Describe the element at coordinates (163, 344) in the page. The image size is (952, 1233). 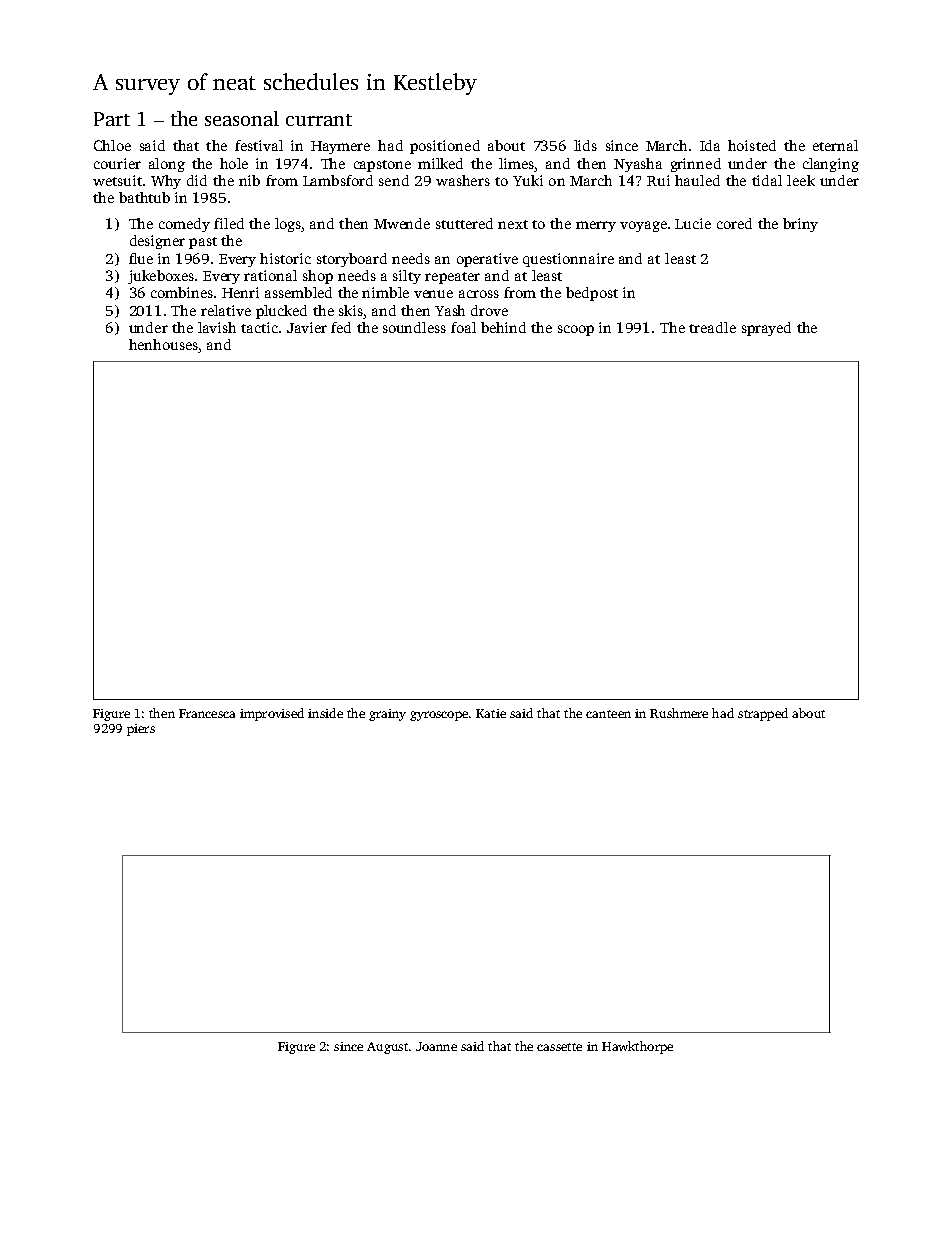
I see `henhouses` at that location.
